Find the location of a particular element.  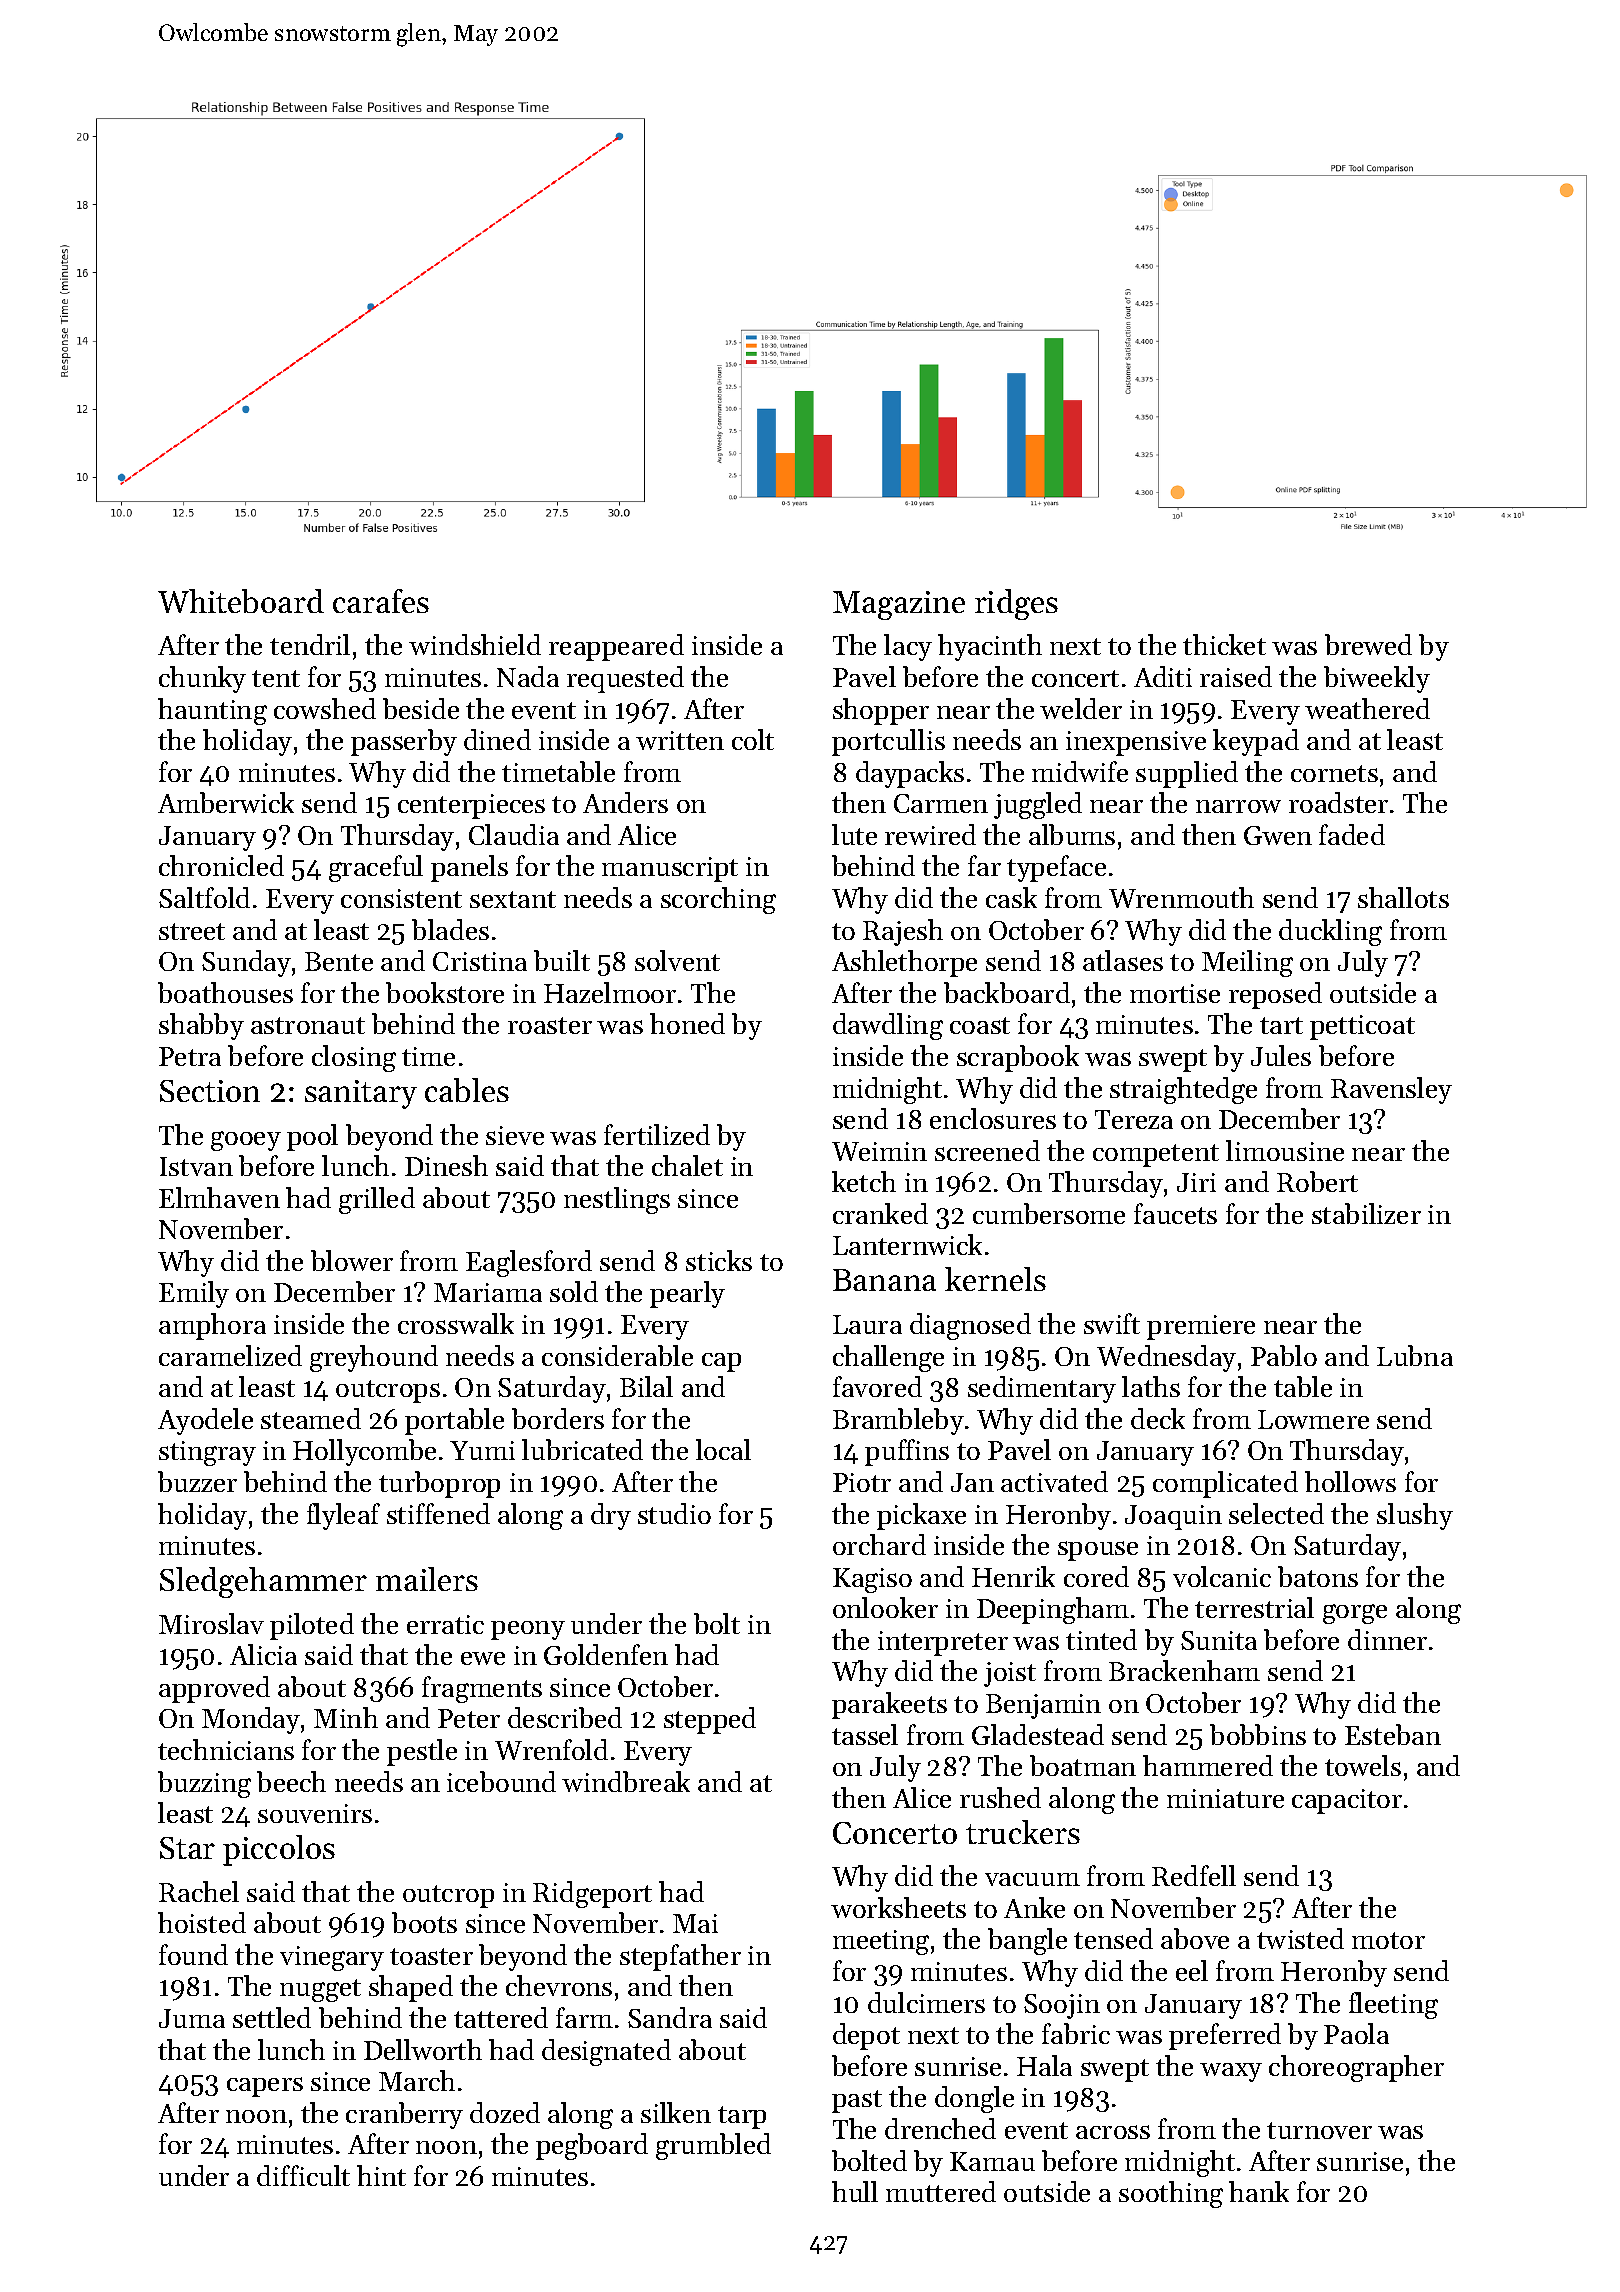

thicket is located at coordinates (1224, 644).
